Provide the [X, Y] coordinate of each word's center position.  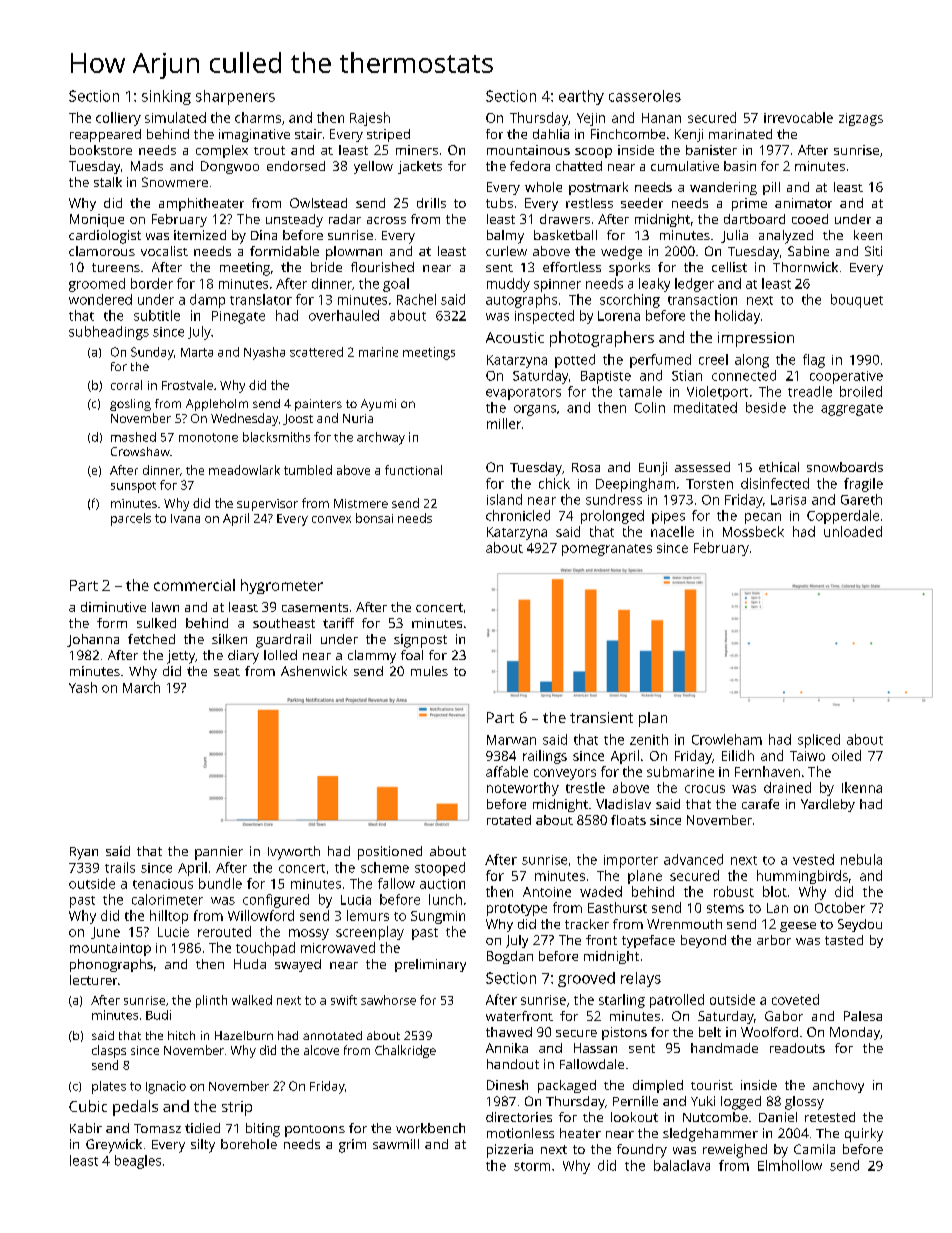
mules [429, 671]
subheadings [109, 333]
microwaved [338, 947]
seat [227, 672]
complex [222, 151]
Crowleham [727, 739]
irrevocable [798, 117]
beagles [138, 1162]
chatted [579, 166]
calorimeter [167, 899]
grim [352, 1146]
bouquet [857, 301]
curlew [506, 251]
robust [734, 891]
